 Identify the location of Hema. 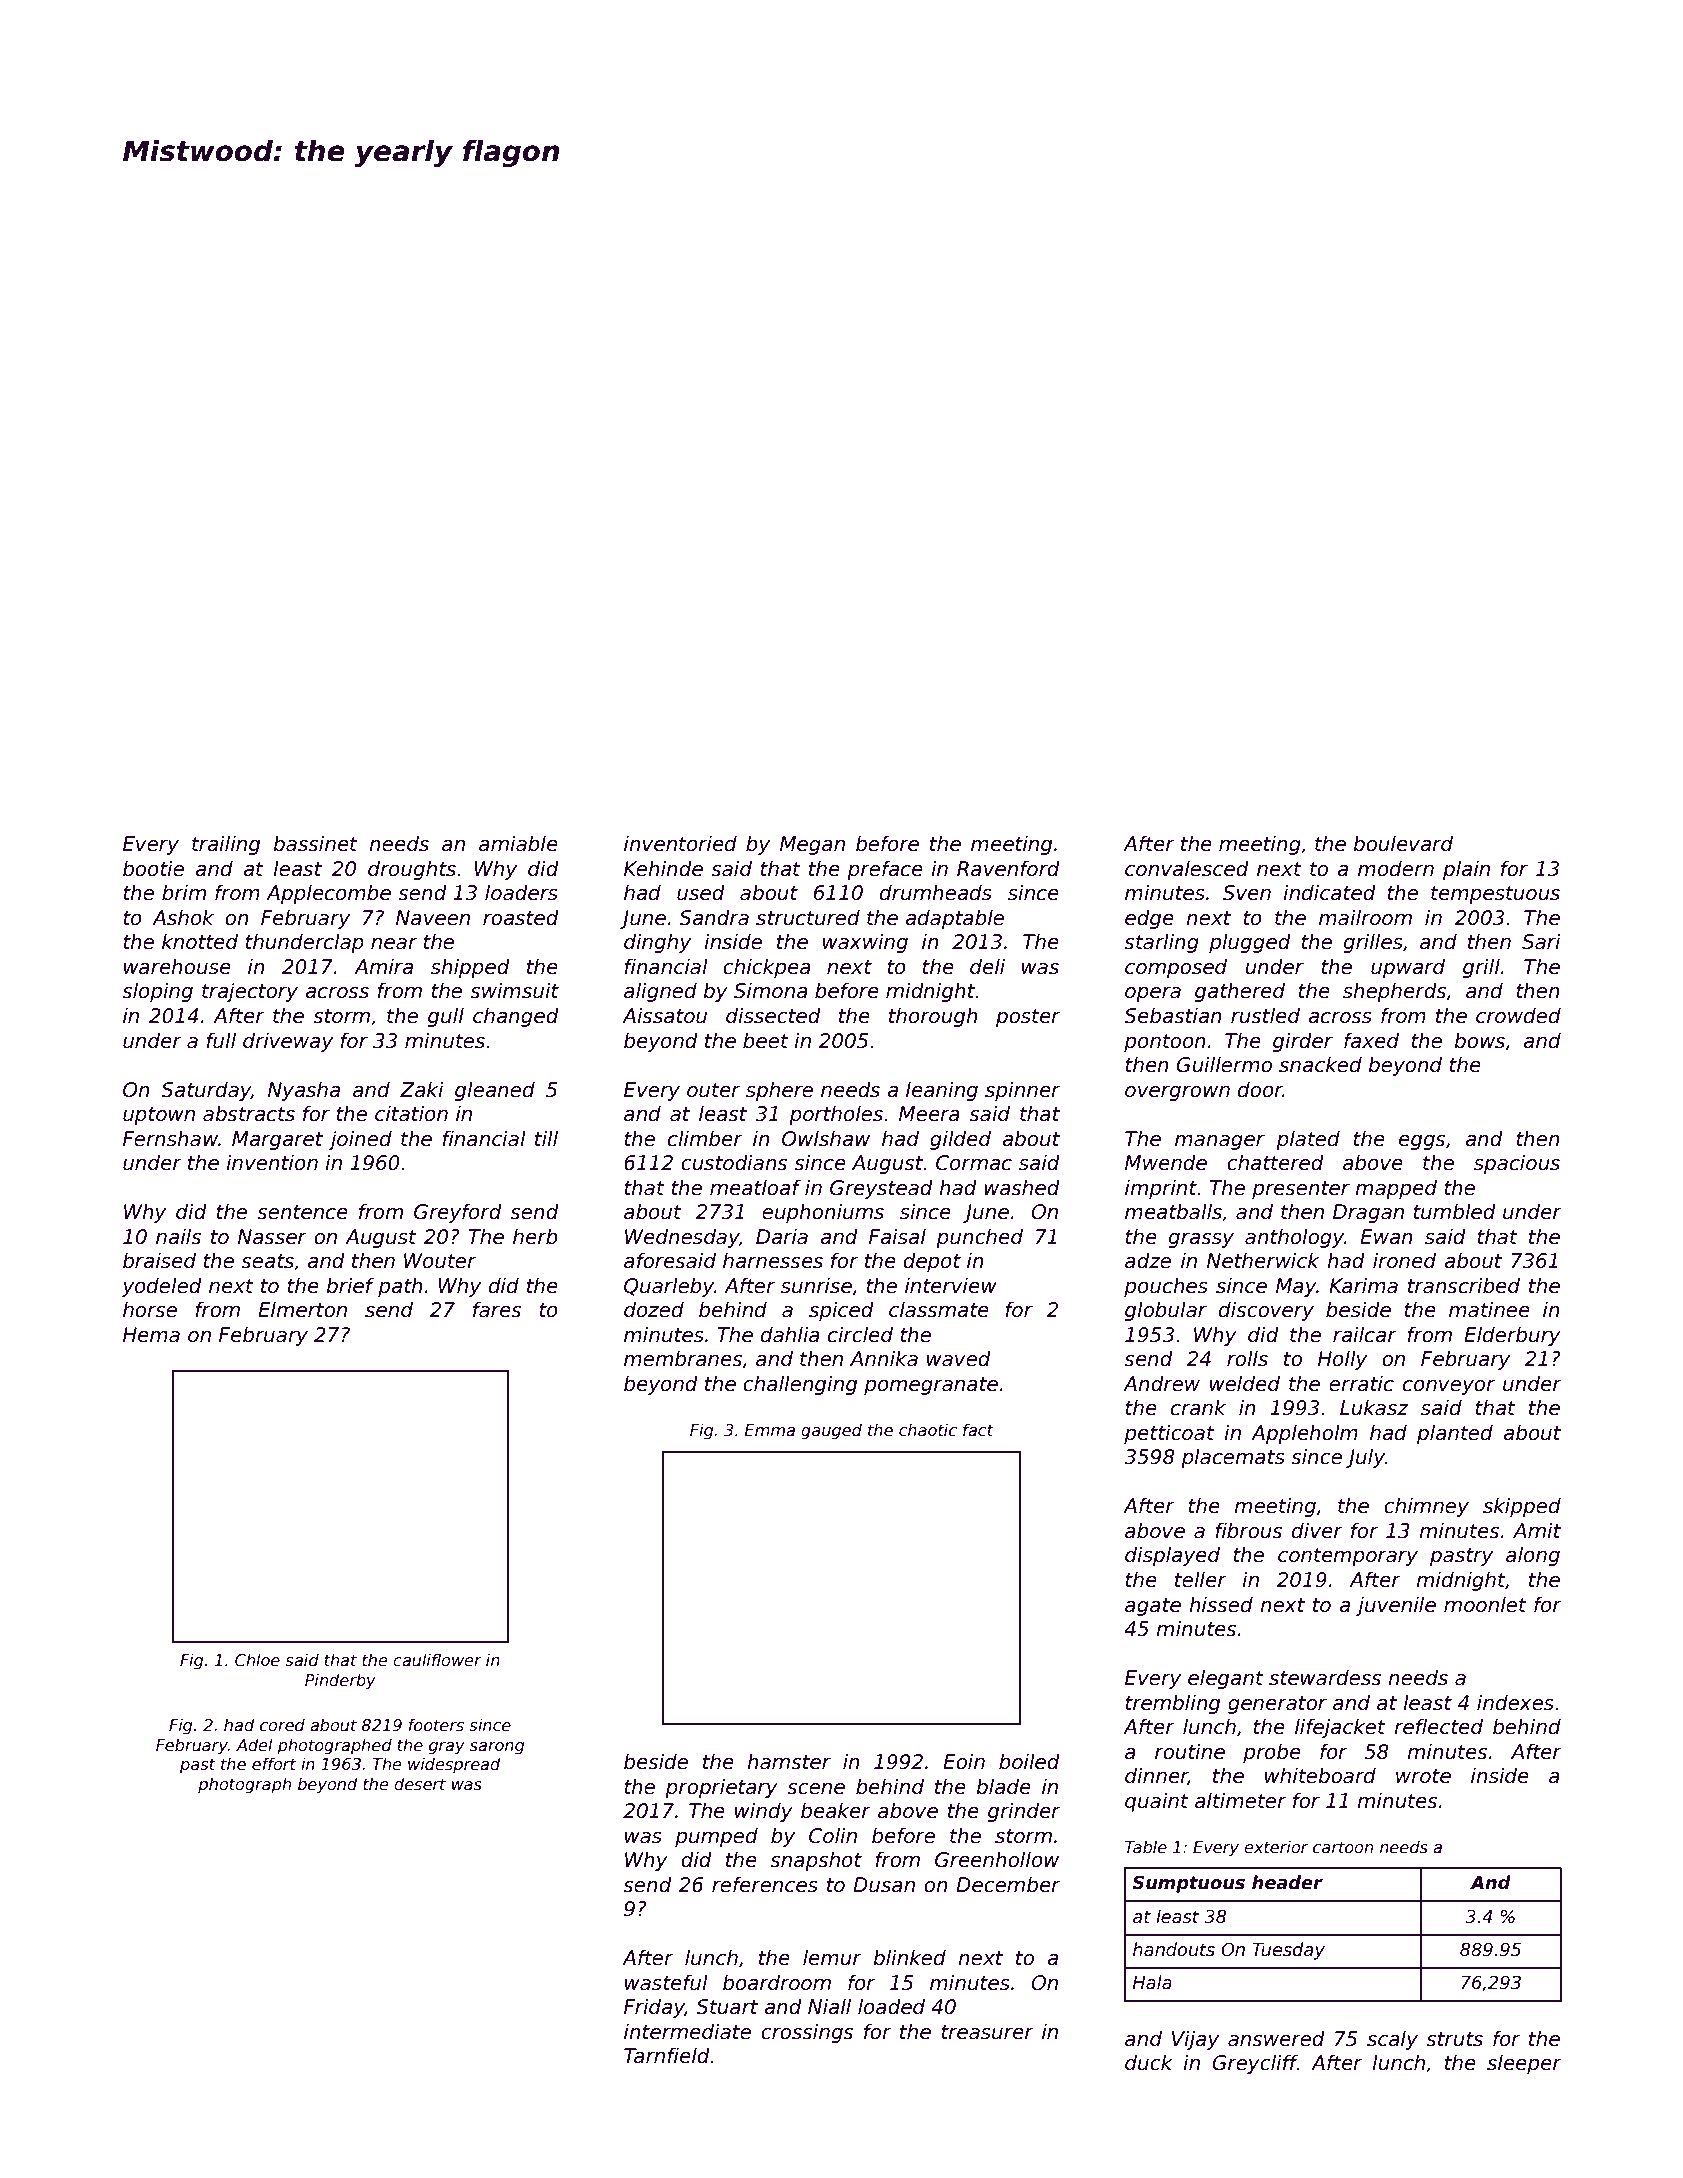
(151, 1335).
